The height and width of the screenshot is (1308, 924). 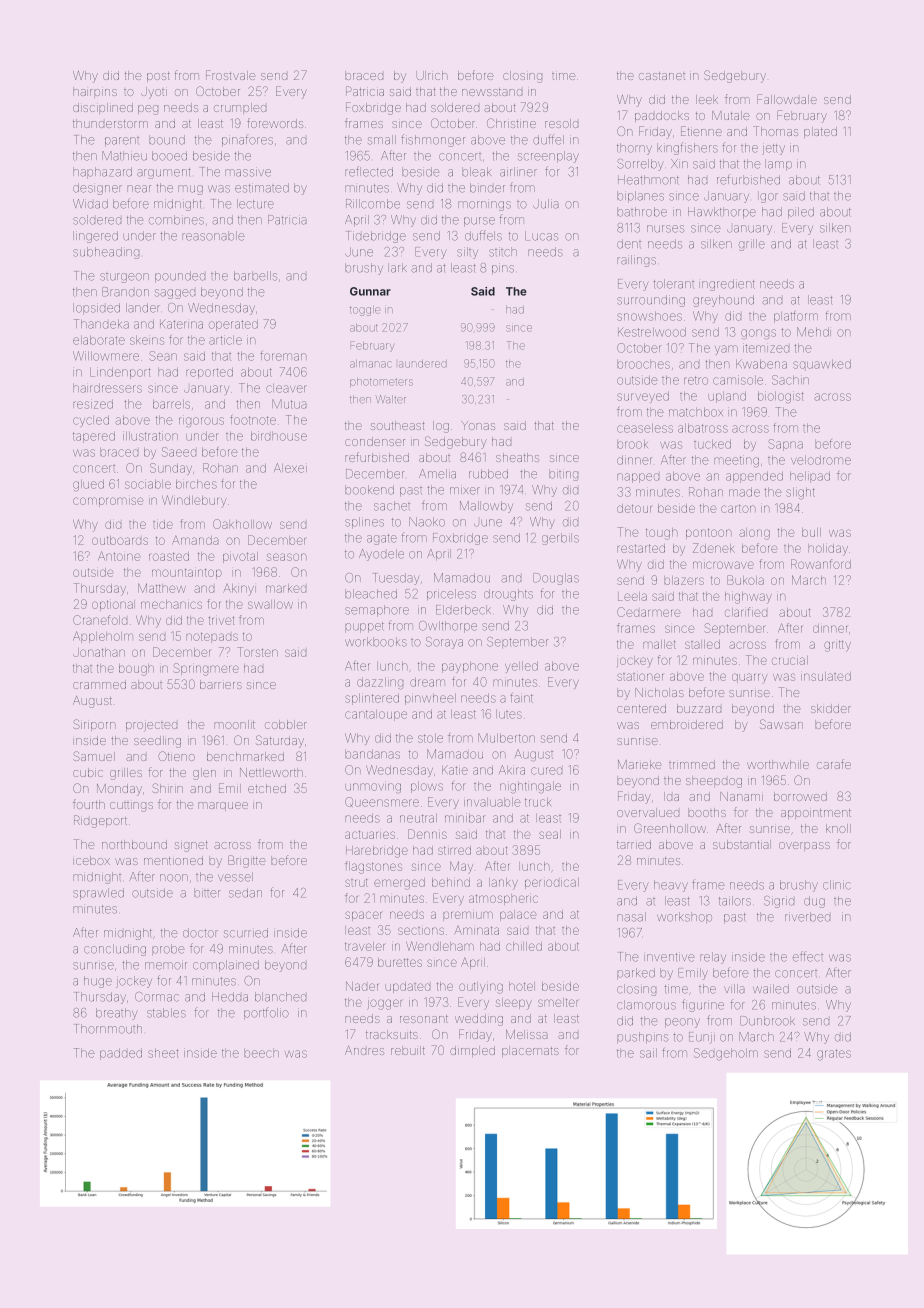 What do you see at coordinates (508, 595) in the screenshot?
I see `droughts` at bounding box center [508, 595].
